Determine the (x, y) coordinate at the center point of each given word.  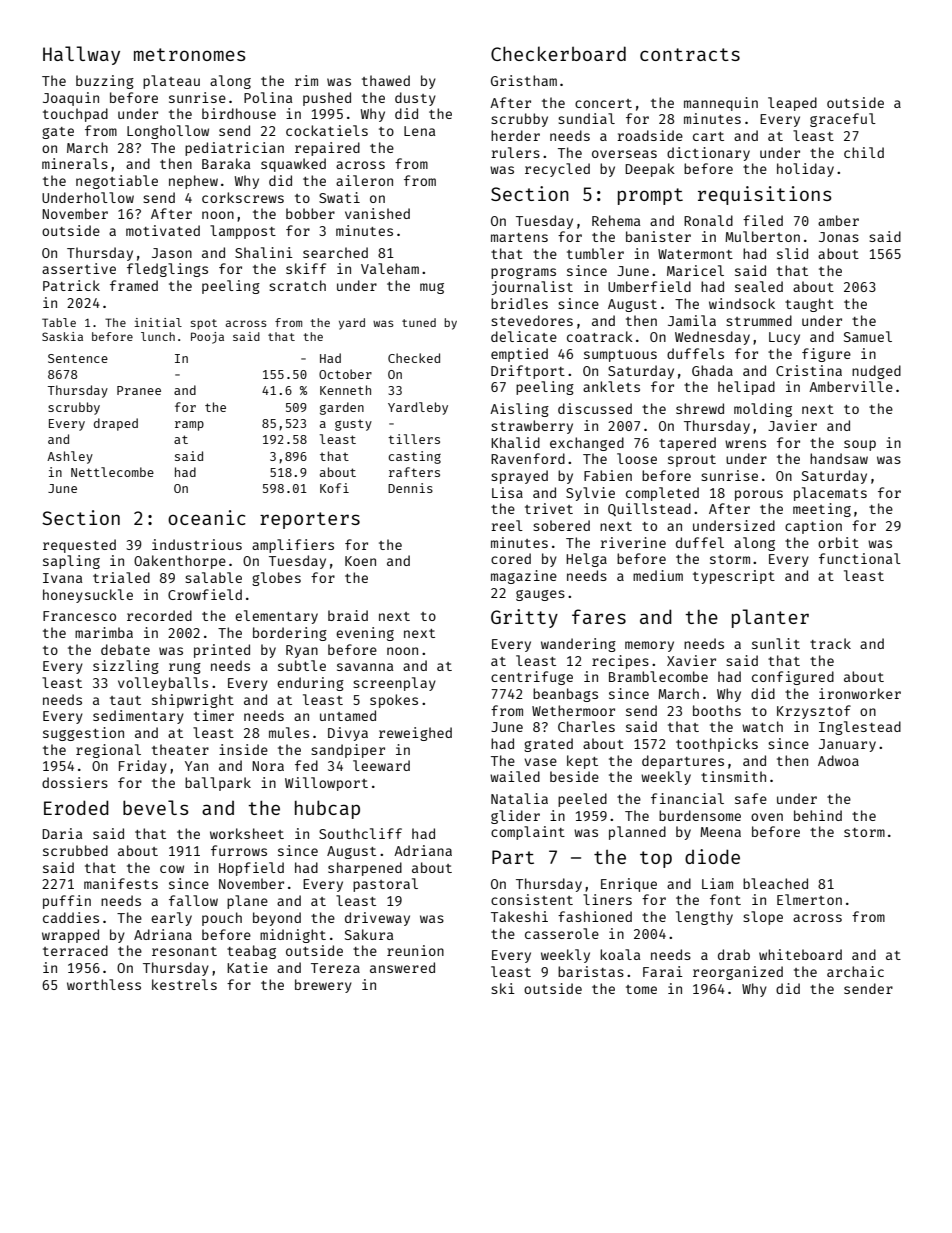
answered (402, 967)
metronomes (190, 54)
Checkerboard (558, 53)
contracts (690, 54)
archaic (855, 971)
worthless (104, 984)
